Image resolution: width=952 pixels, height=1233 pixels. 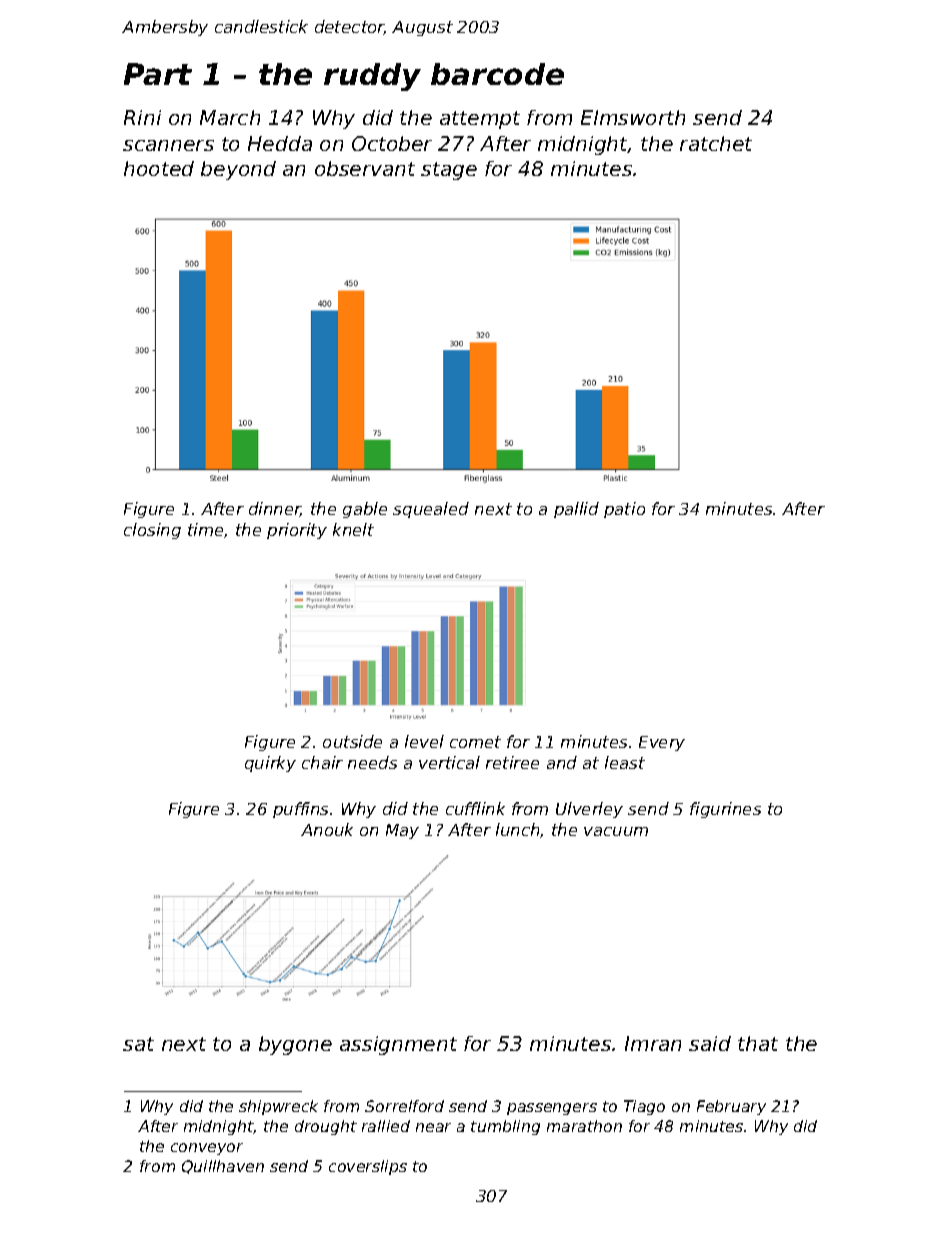 What do you see at coordinates (449, 171) in the screenshot?
I see `stage` at bounding box center [449, 171].
